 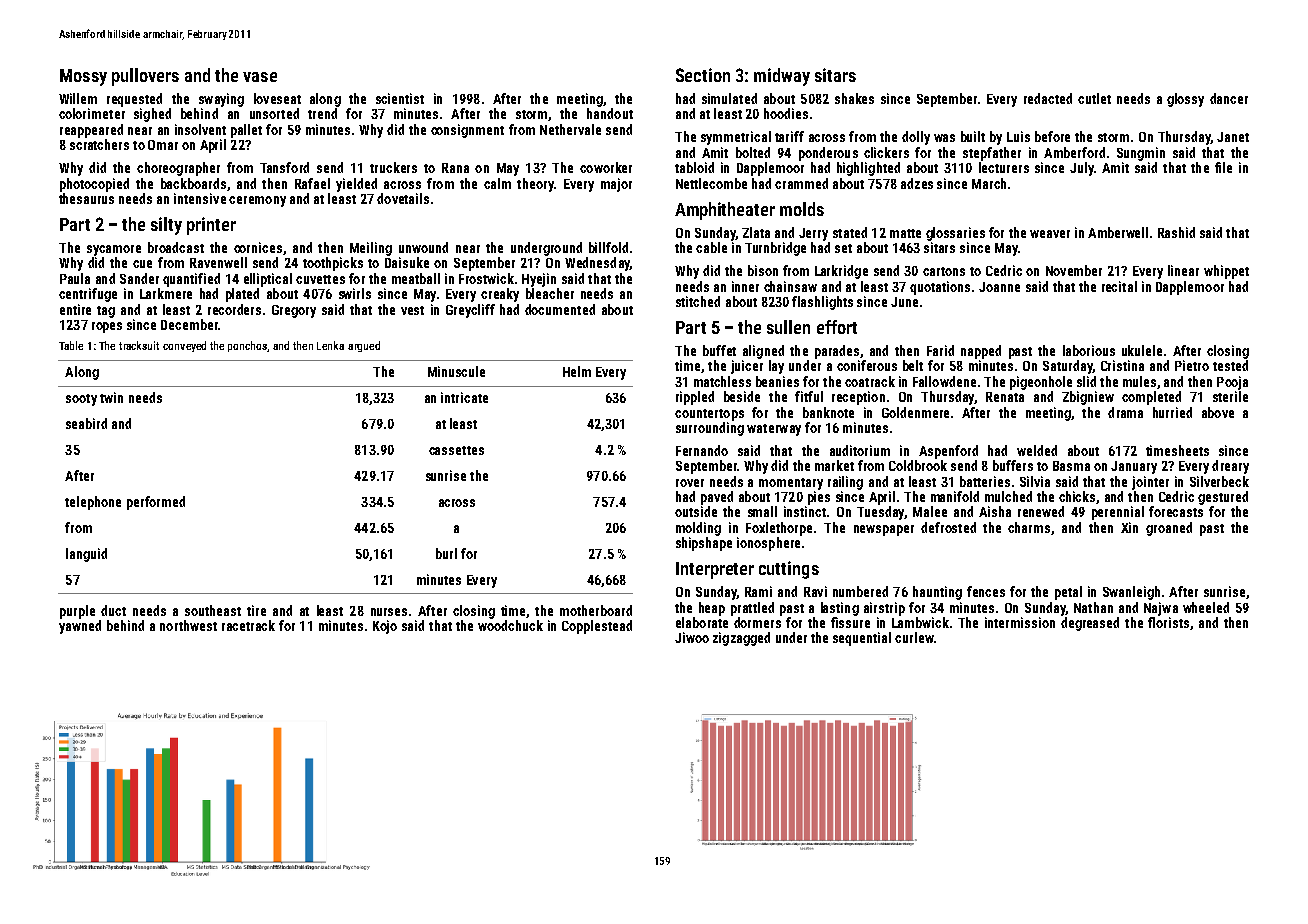 What do you see at coordinates (510, 625) in the screenshot?
I see `woodchuck` at bounding box center [510, 625].
